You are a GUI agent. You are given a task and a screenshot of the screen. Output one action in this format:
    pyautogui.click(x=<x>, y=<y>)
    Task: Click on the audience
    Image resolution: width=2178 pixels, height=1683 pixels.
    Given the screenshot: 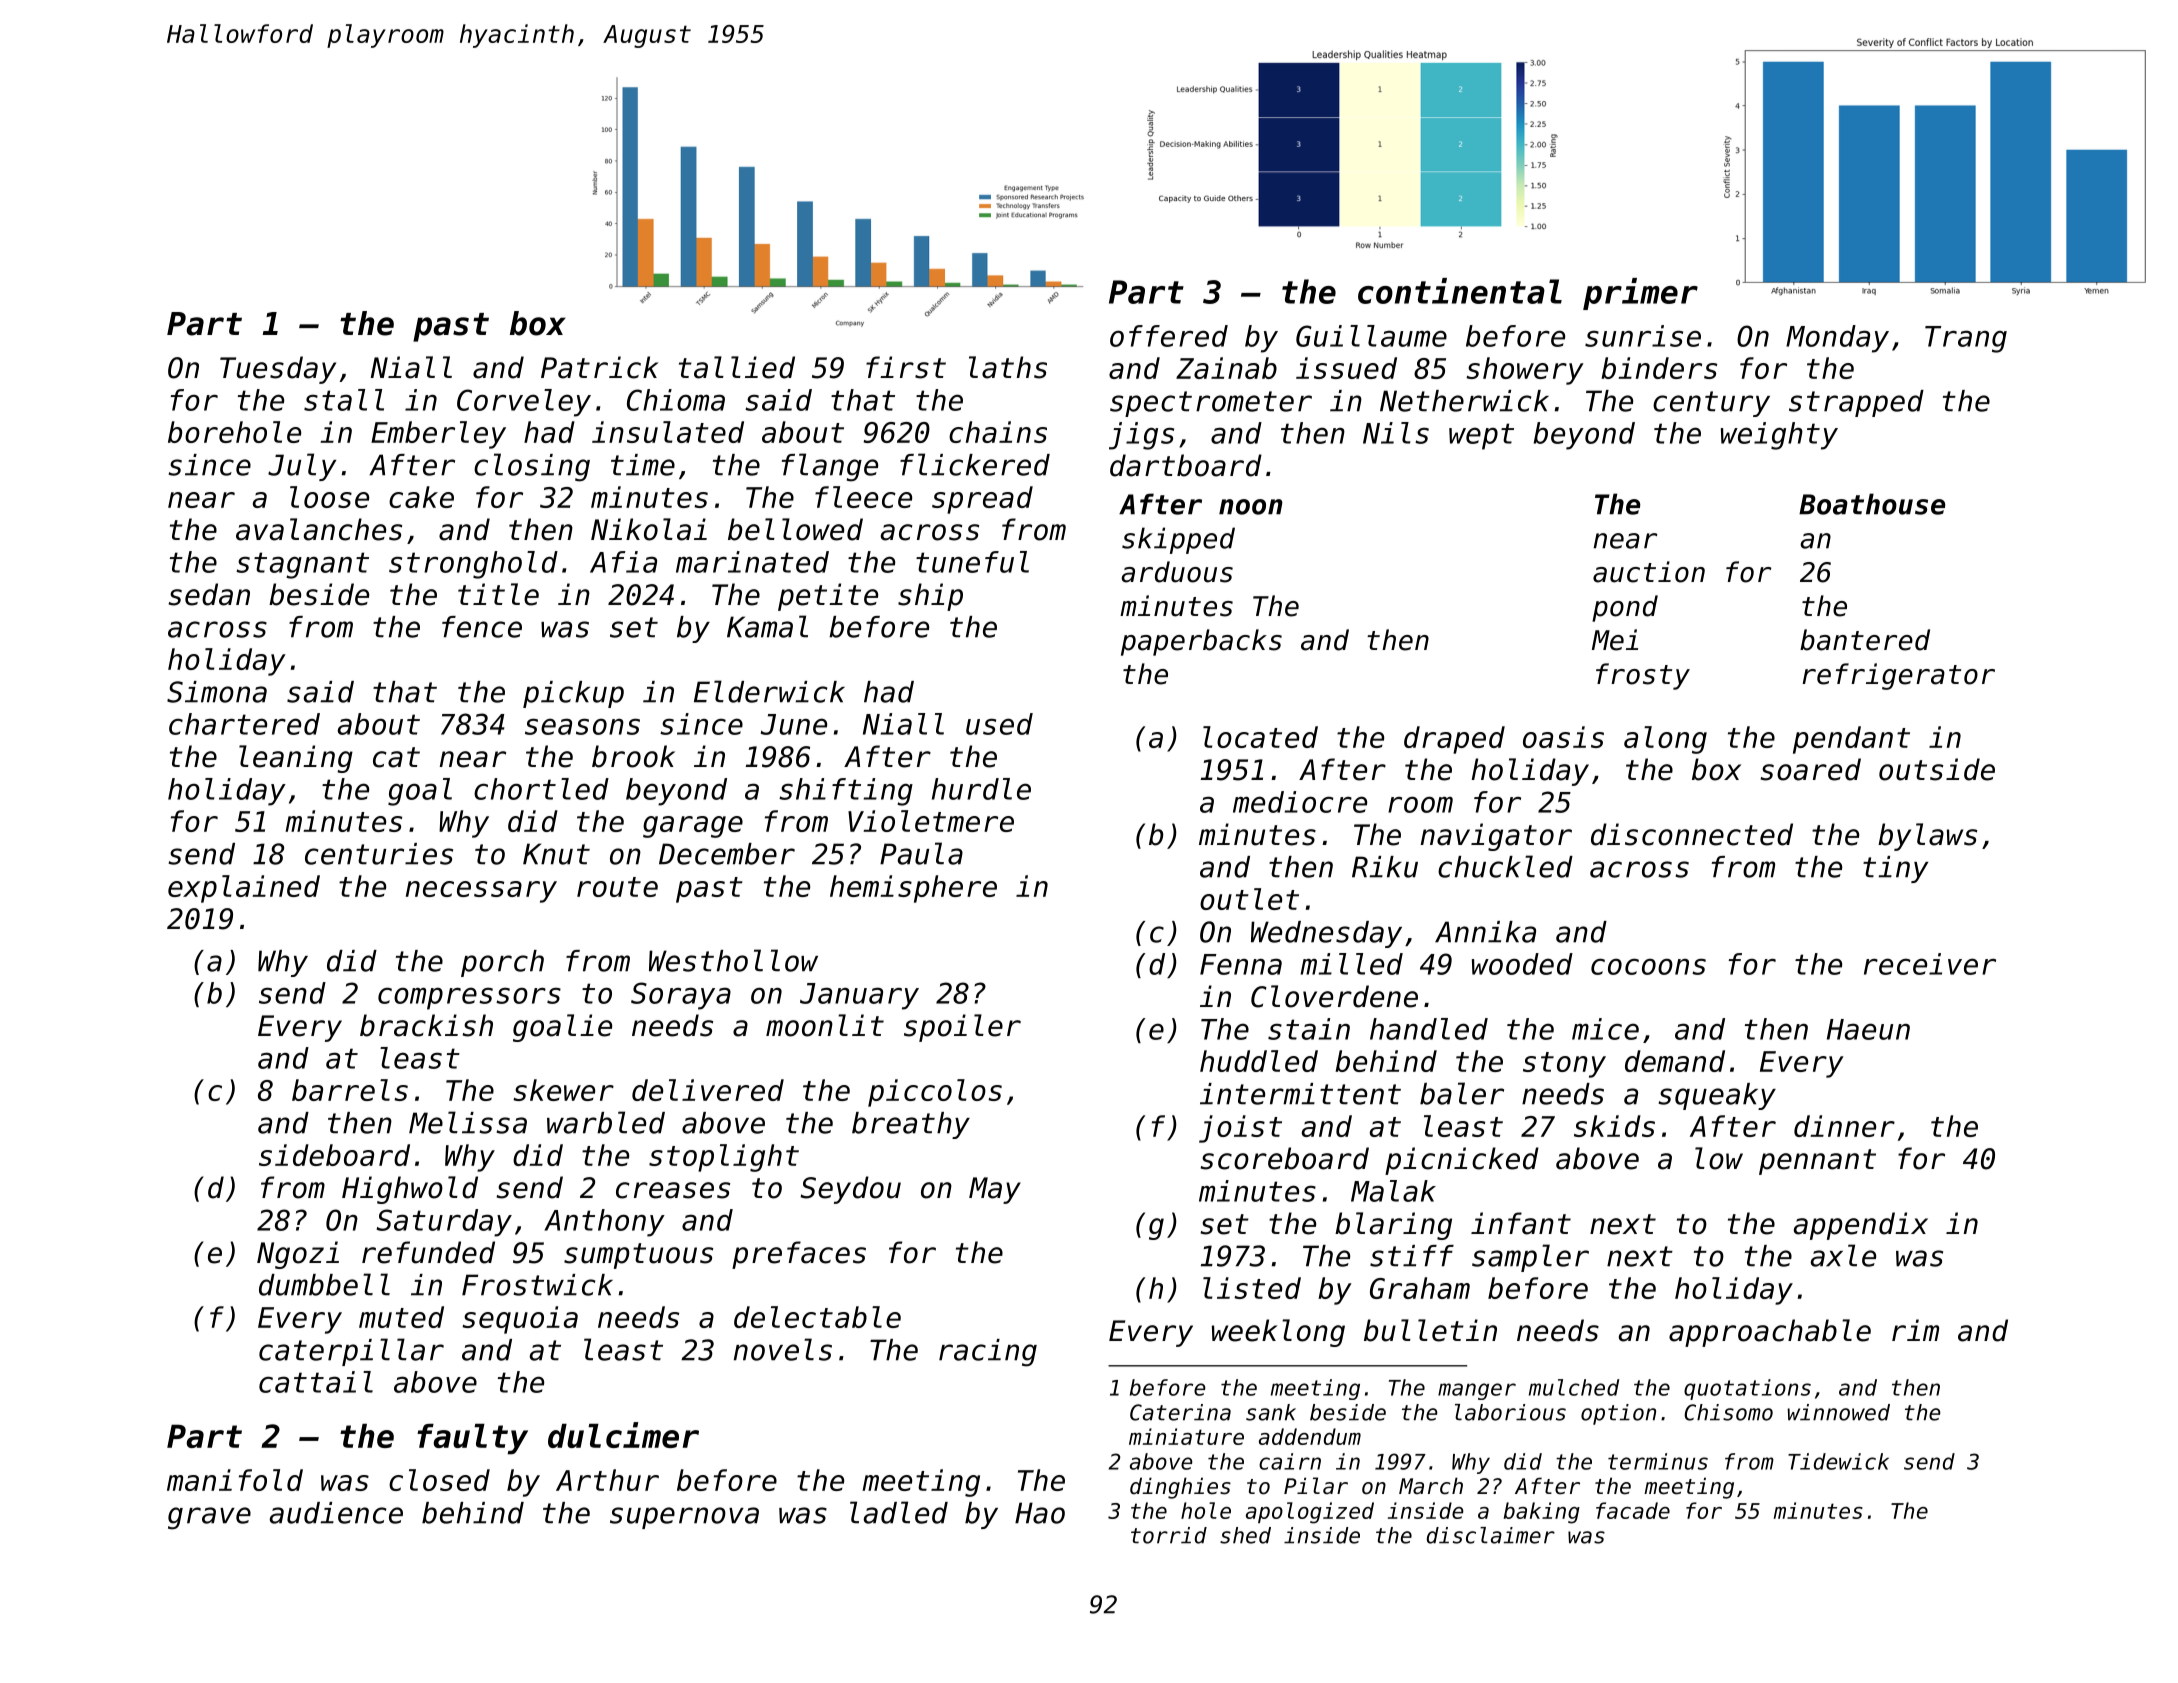 What is the action you would take?
    pyautogui.click(x=336, y=1513)
